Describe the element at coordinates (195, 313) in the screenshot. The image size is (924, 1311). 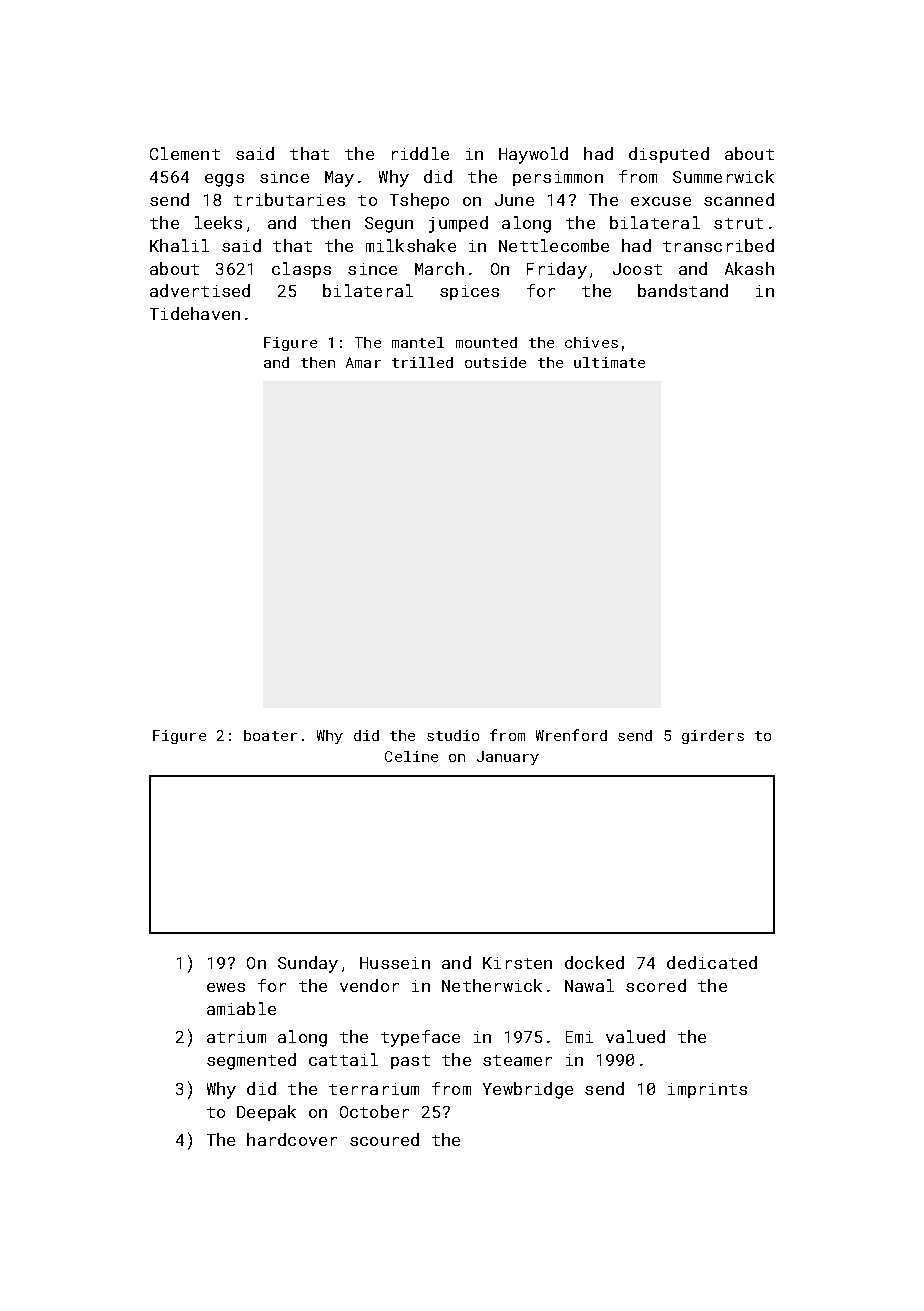
I see `Tidehaven` at that location.
